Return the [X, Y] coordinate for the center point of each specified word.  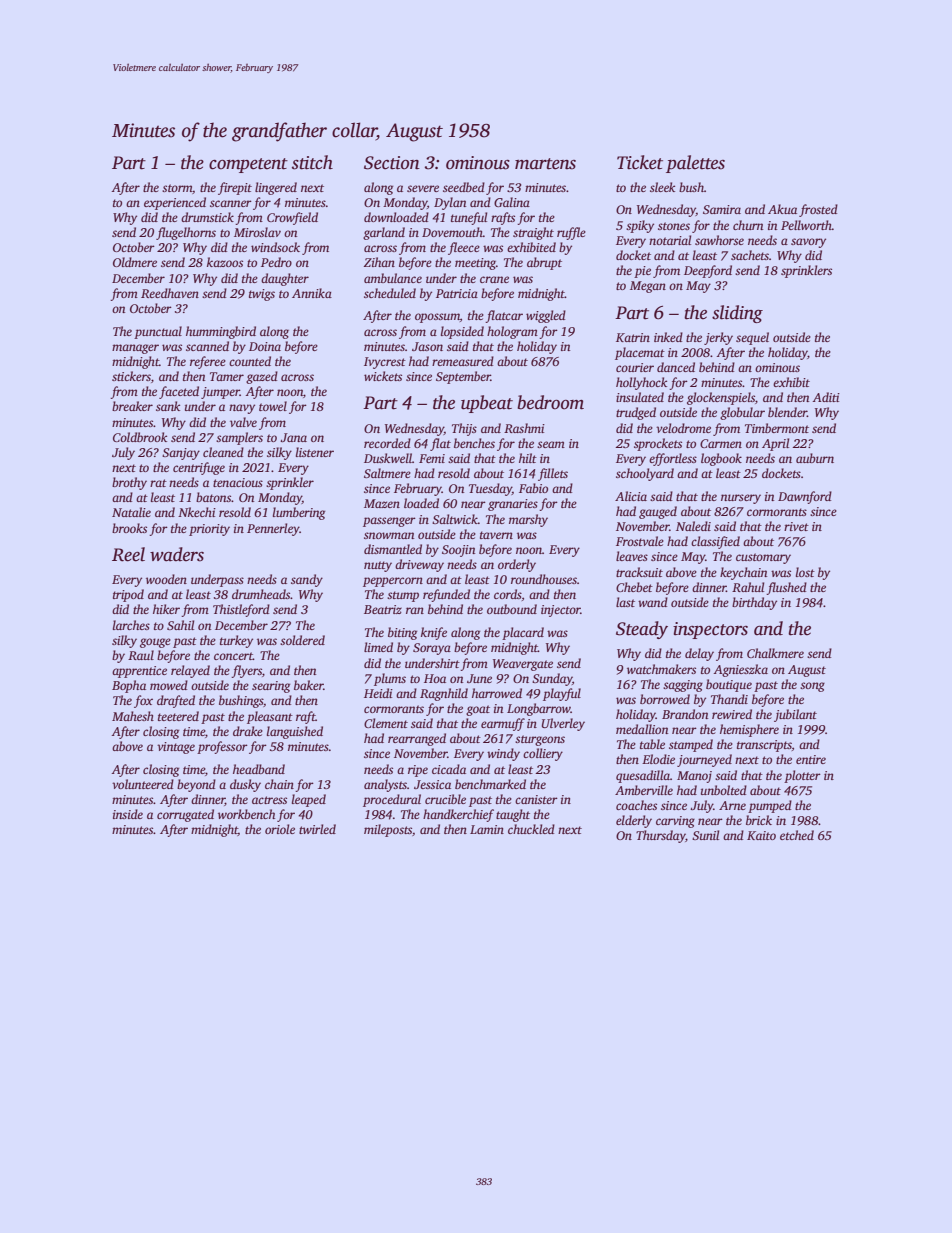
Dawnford [805, 497]
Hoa [435, 678]
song [812, 687]
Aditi [826, 397]
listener [315, 452]
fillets [553, 474]
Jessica [432, 784]
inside [128, 814]
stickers [131, 376]
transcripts [764, 746]
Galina [512, 202]
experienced [175, 203]
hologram [512, 332]
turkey [236, 641]
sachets [750, 255]
